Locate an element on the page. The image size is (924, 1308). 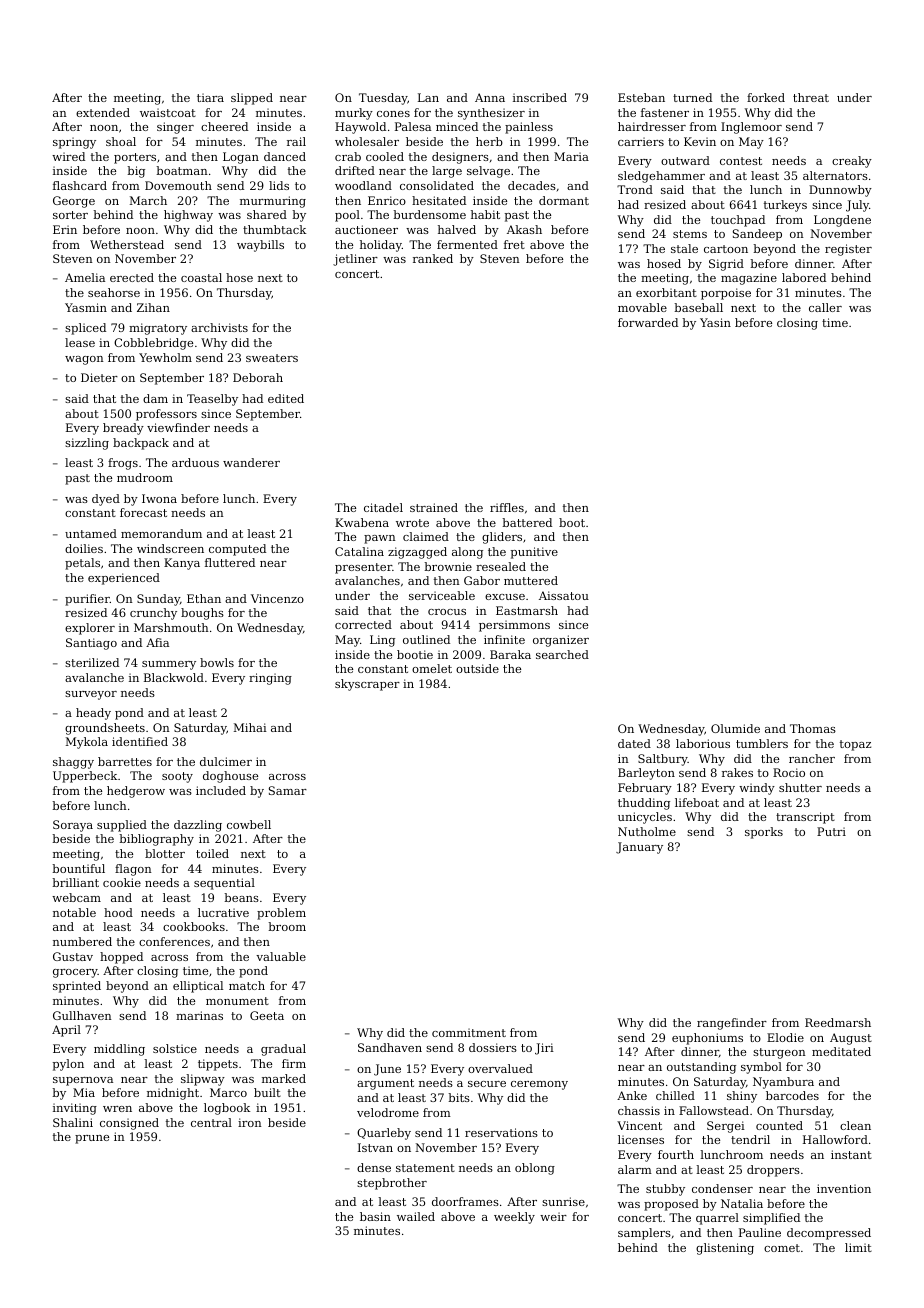
June is located at coordinates (387, 1070).
